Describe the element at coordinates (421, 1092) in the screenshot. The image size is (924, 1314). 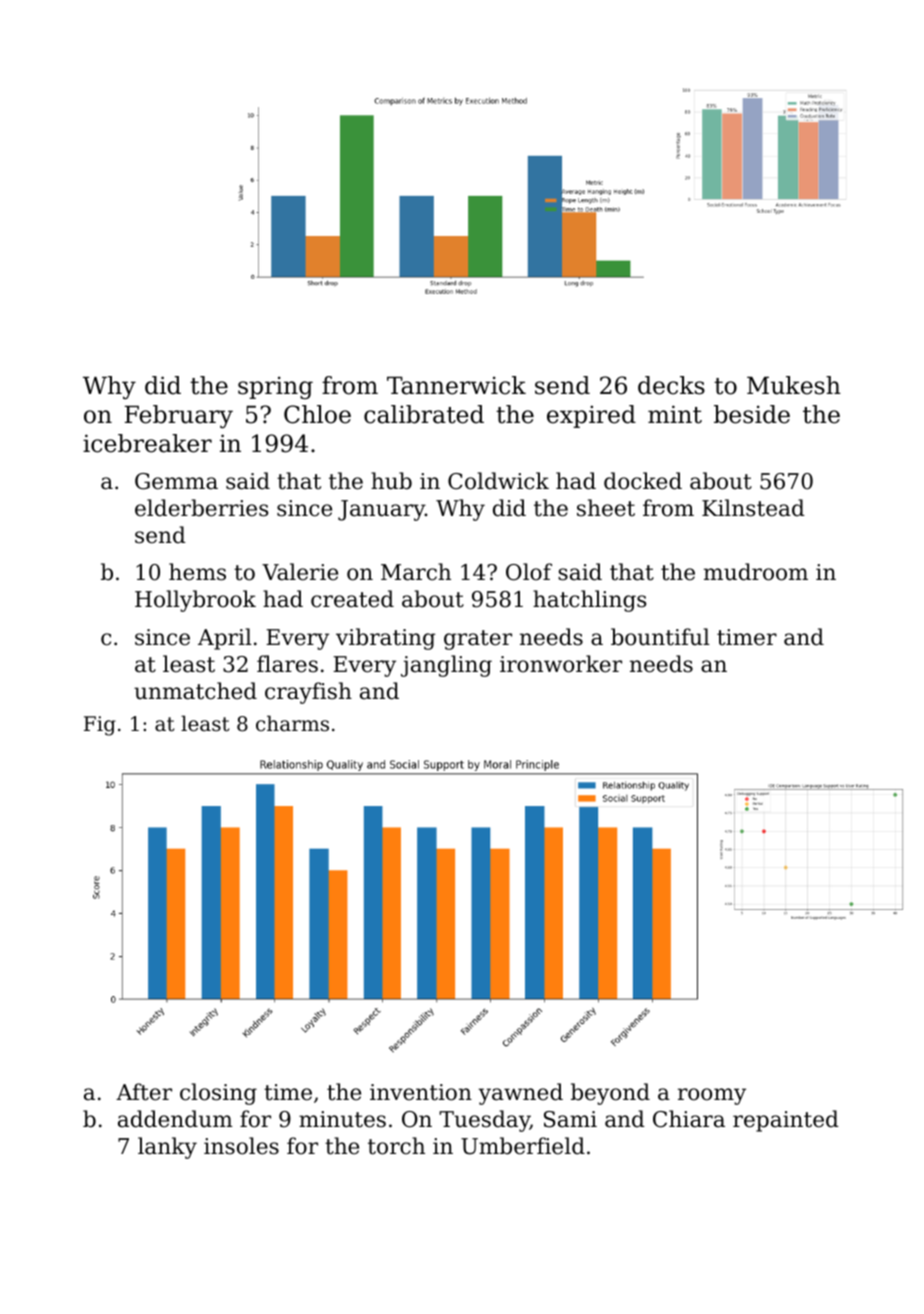
I see `invention` at that location.
